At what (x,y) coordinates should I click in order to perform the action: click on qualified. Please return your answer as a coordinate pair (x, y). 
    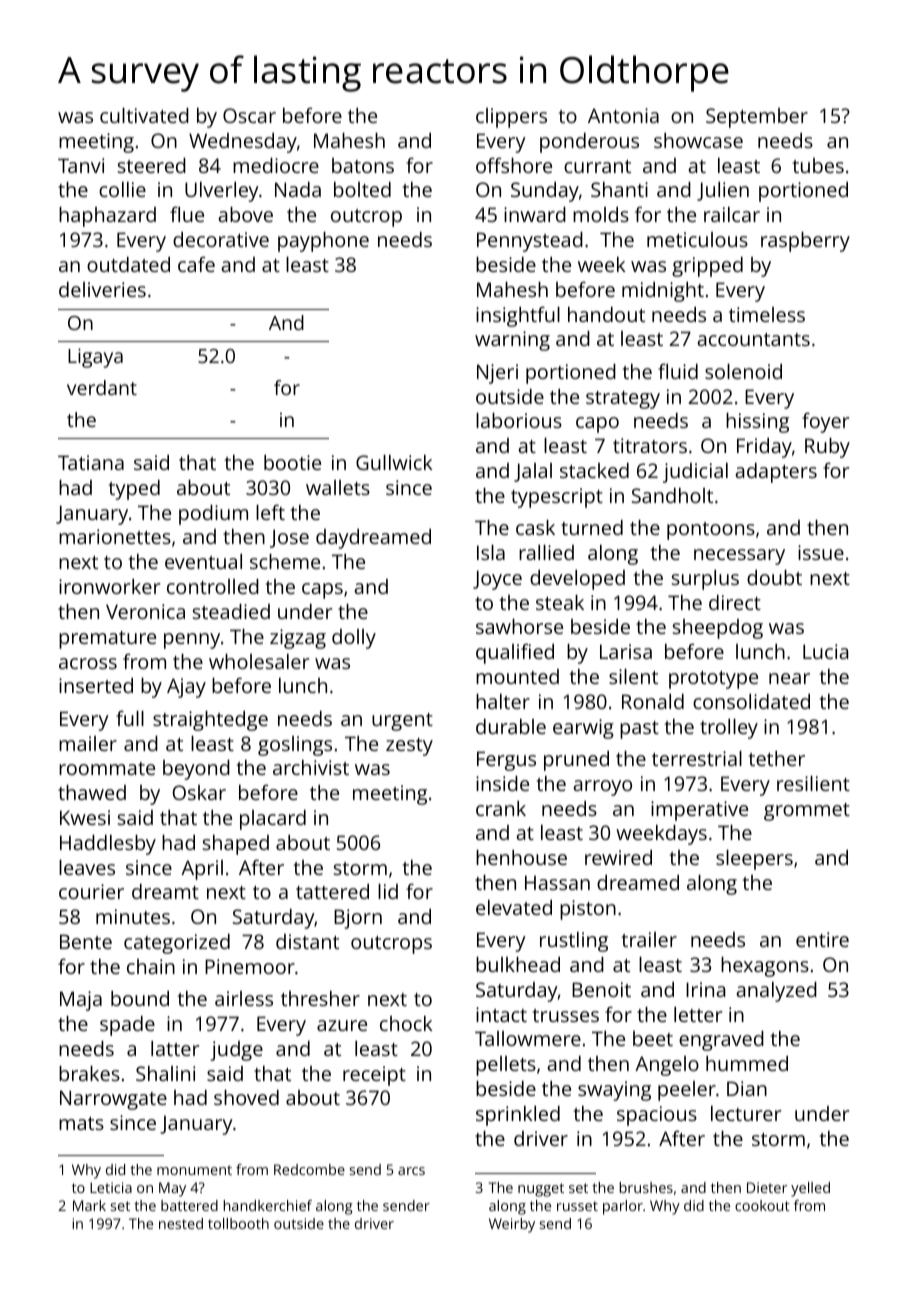
    Looking at the image, I should click on (515, 653).
